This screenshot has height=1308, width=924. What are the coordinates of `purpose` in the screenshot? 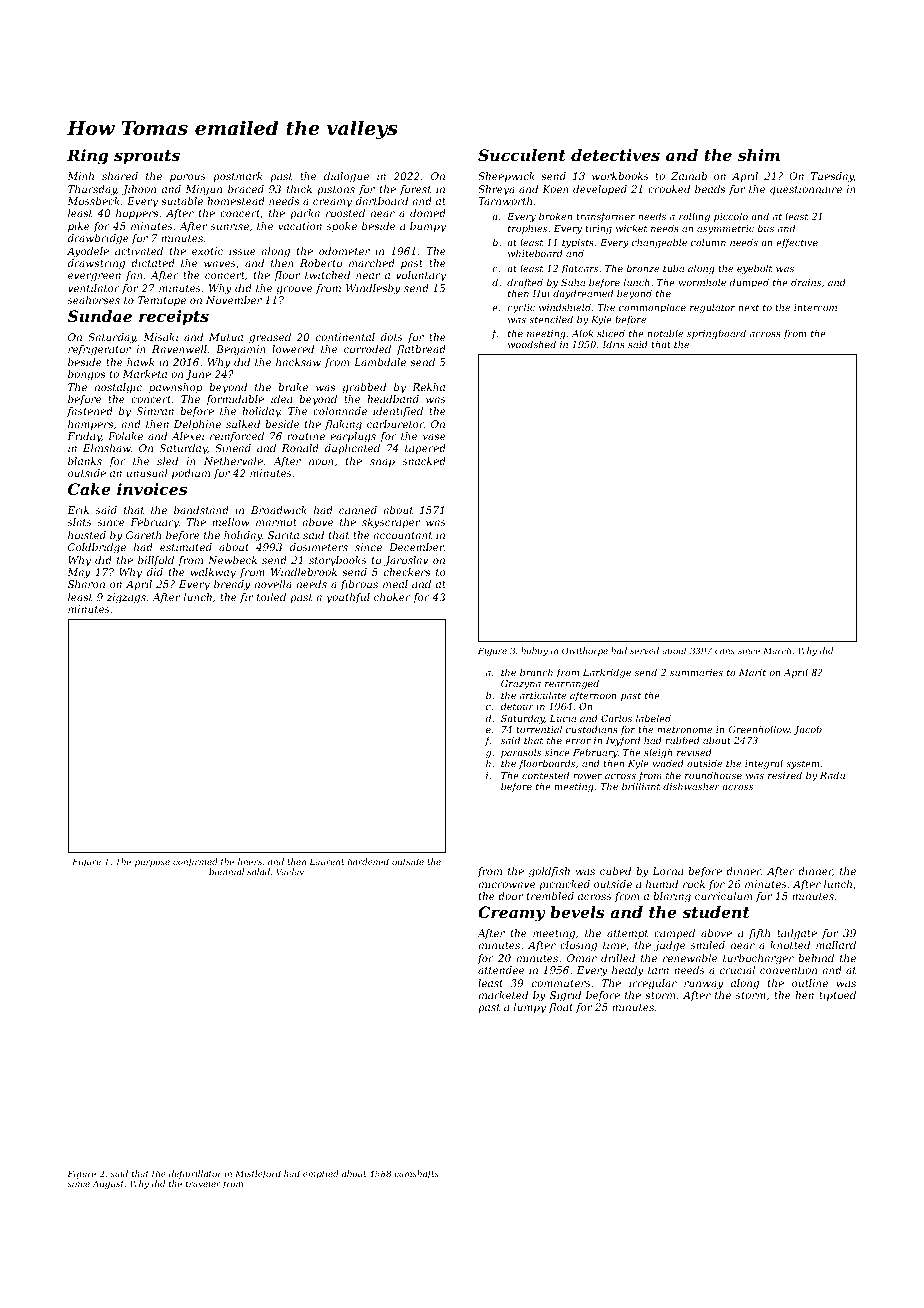 It's located at (152, 863).
